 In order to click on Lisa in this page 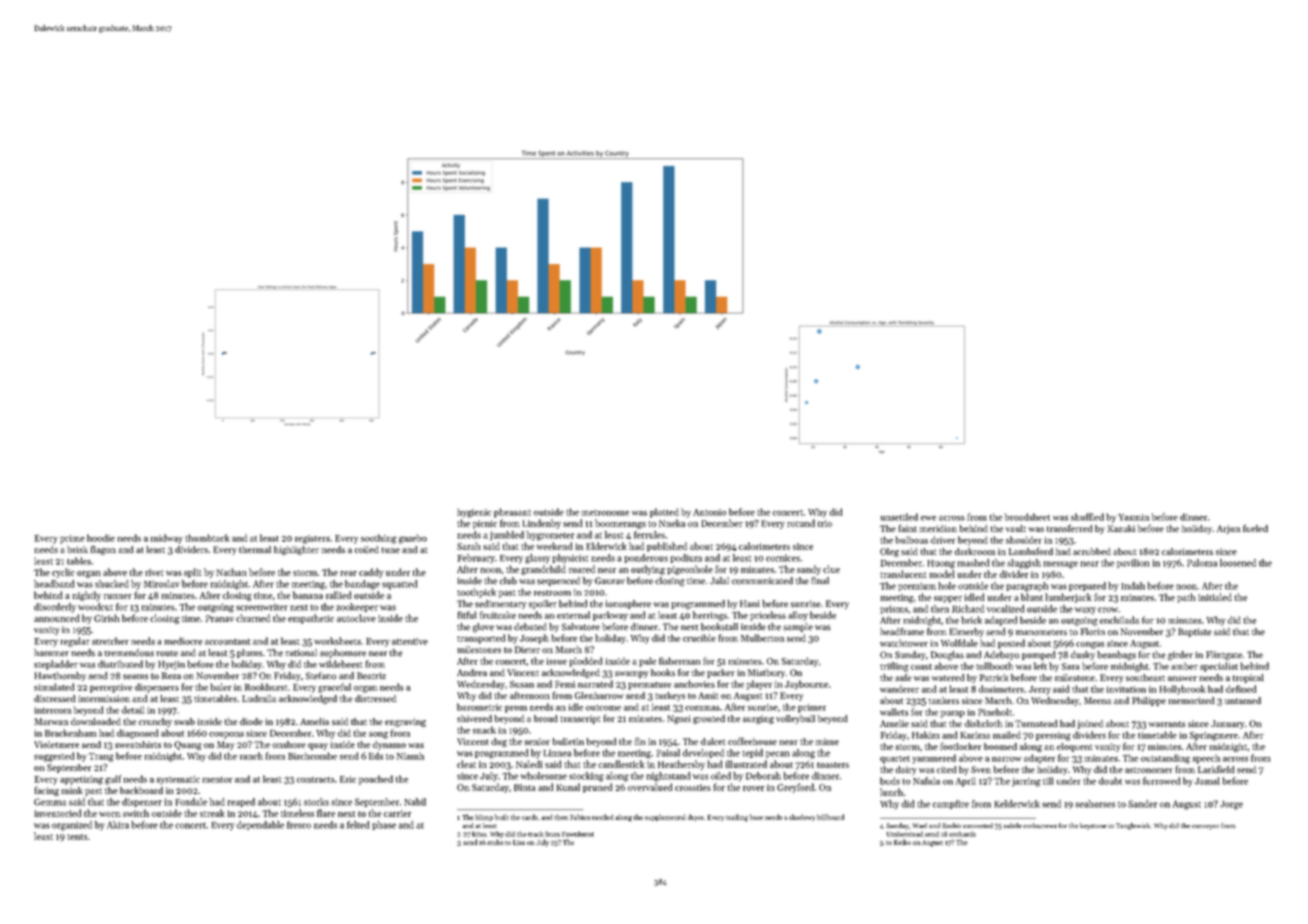, I will do `click(519, 842)`.
